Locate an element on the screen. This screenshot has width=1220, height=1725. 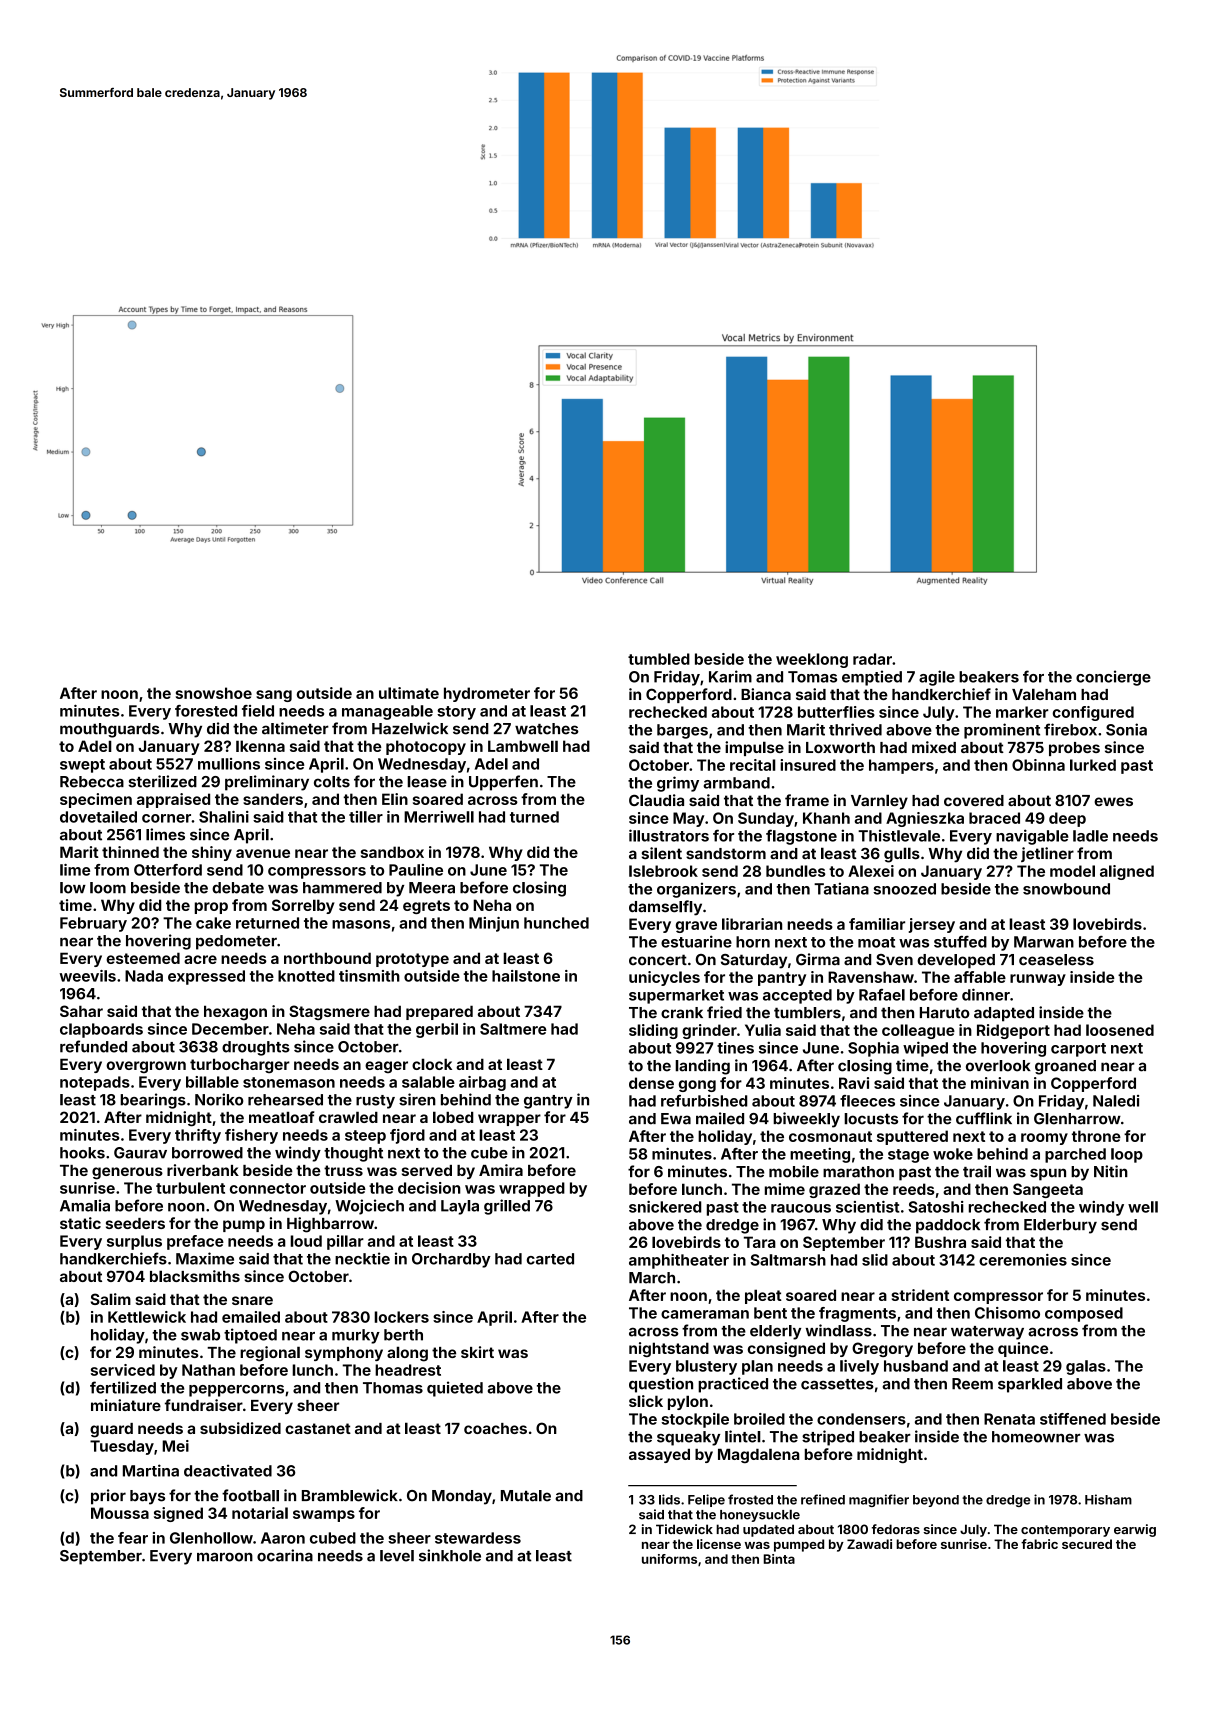
tumbled is located at coordinates (659, 659).
